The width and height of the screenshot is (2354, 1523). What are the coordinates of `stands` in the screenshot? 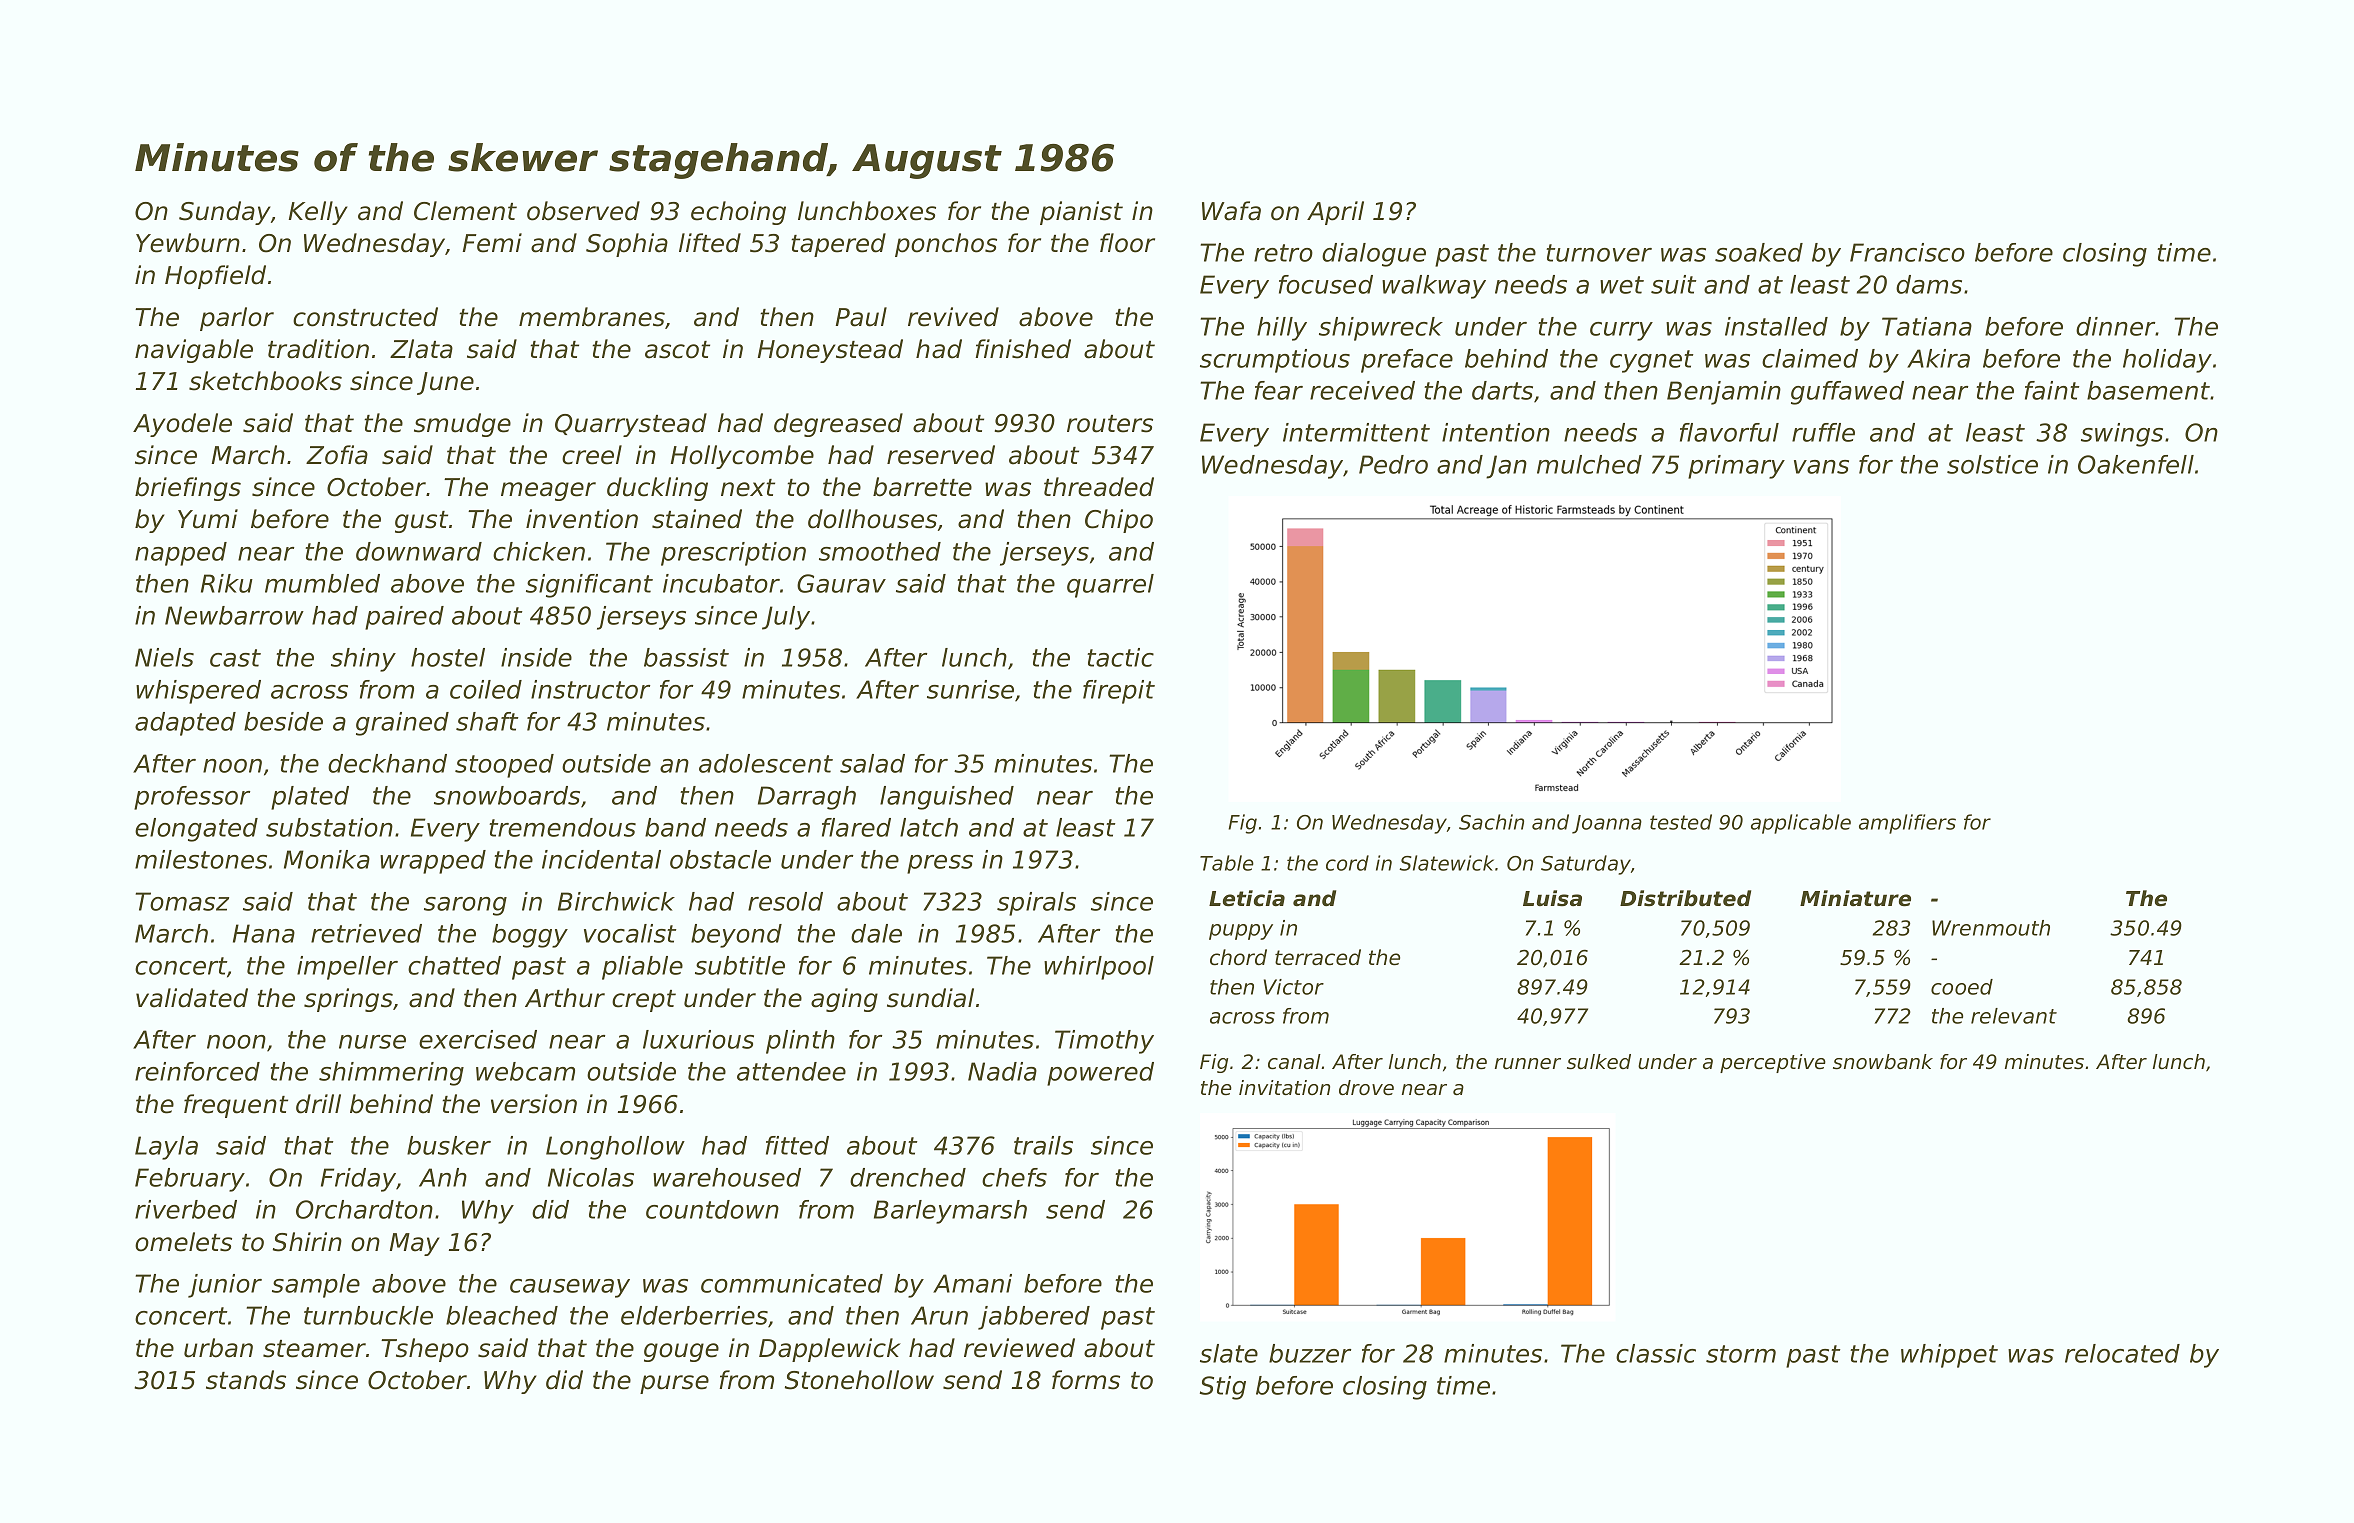 It's located at (246, 1380).
